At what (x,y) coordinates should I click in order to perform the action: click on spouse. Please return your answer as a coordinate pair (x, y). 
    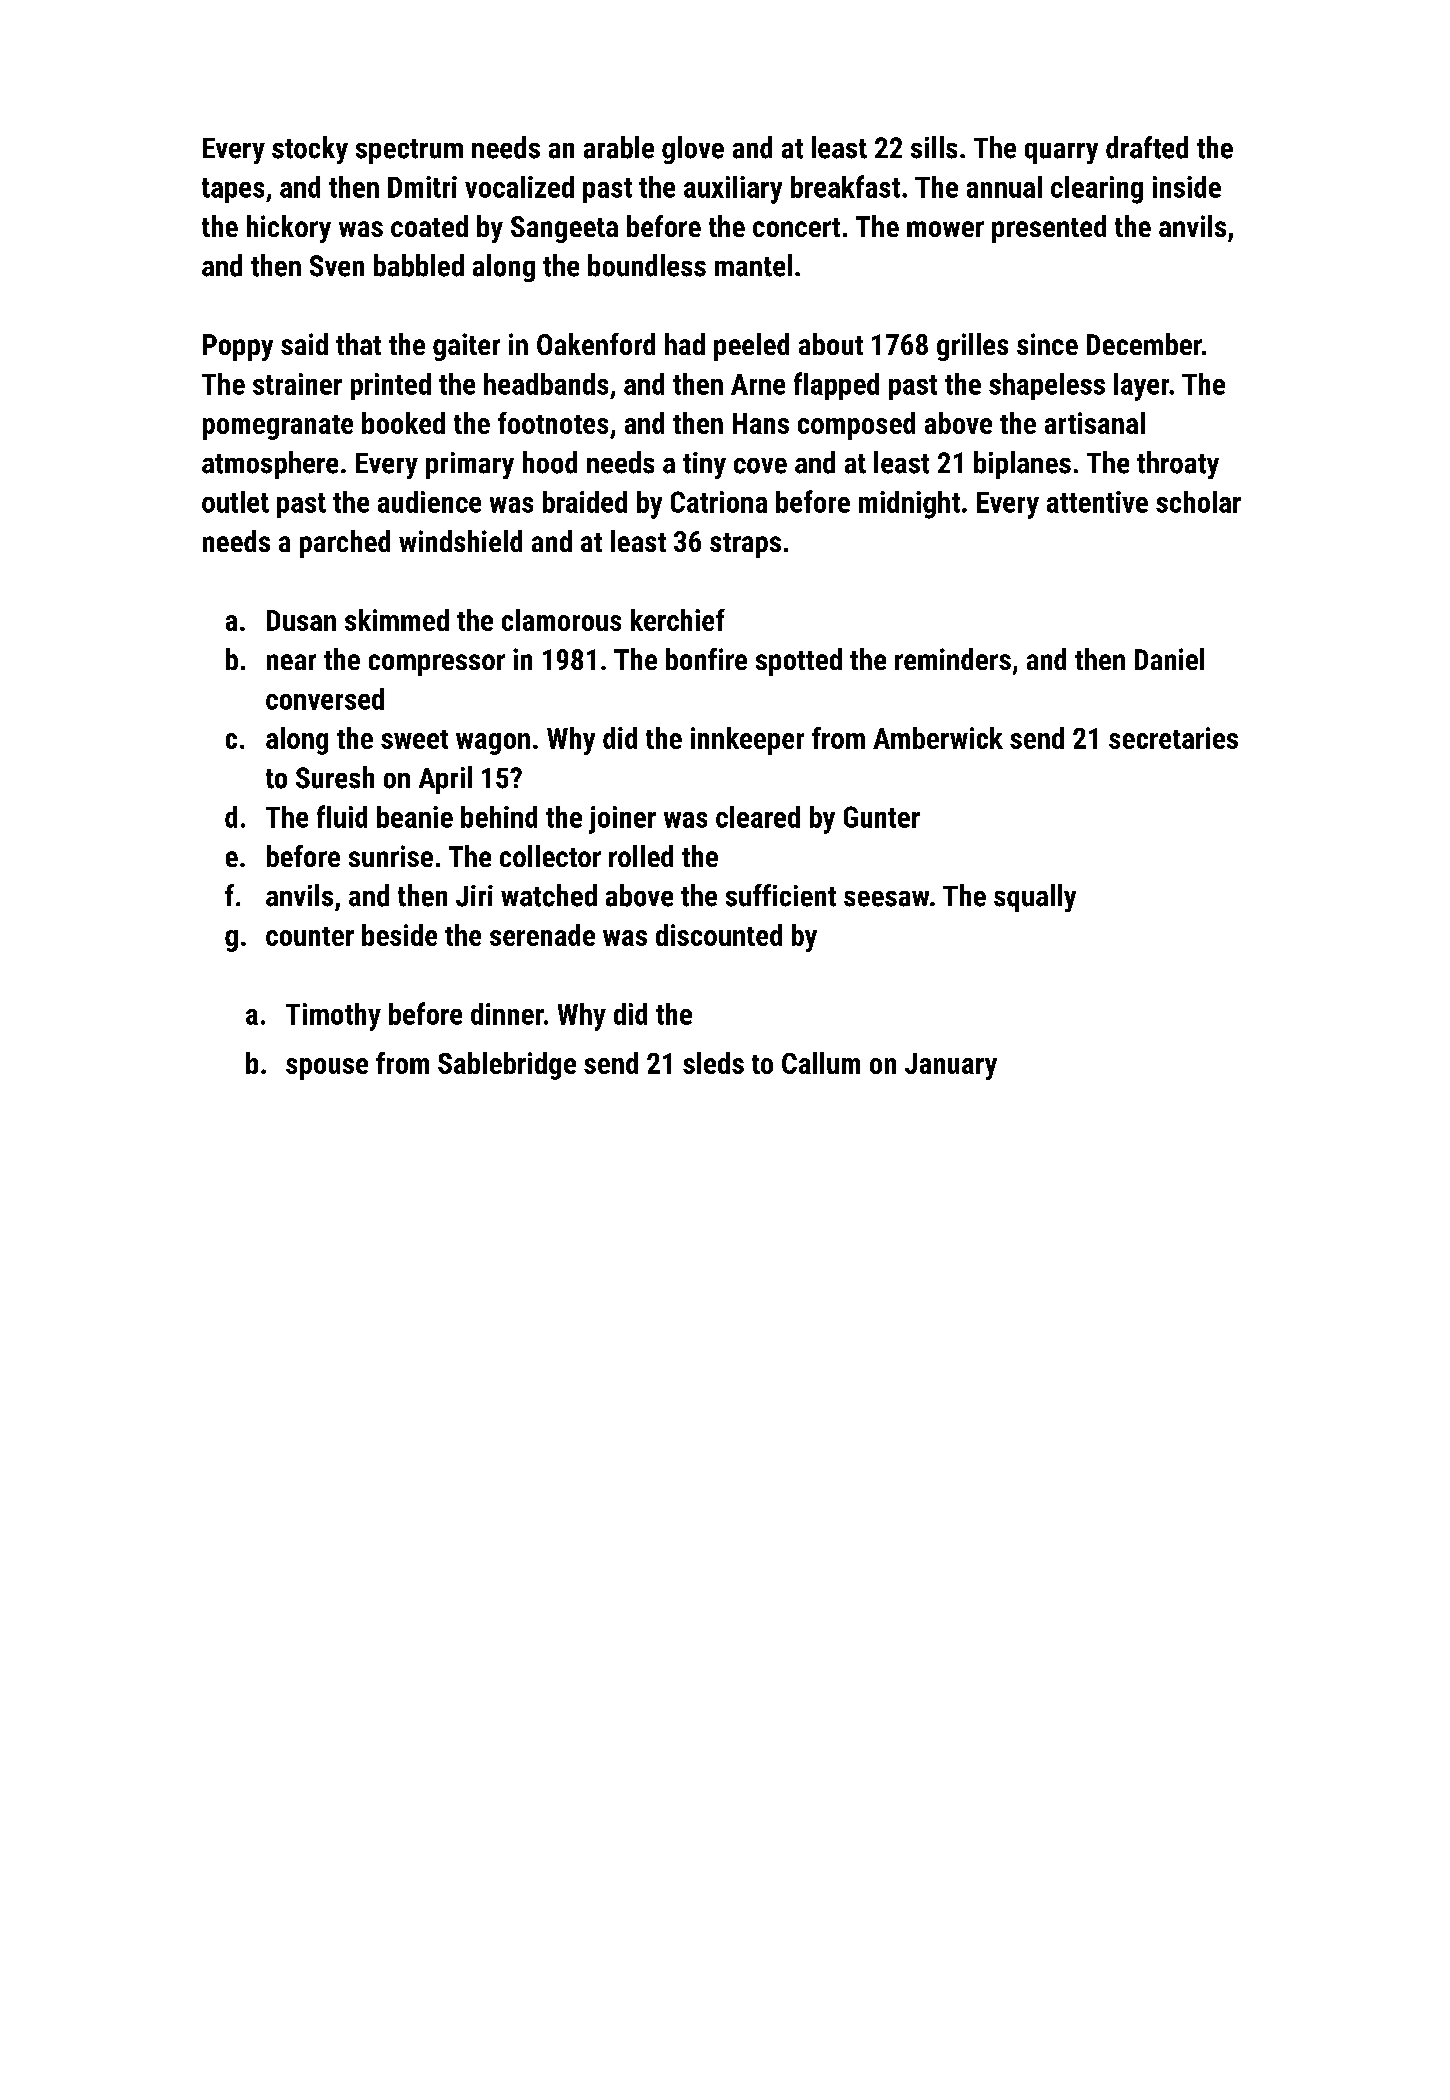
    Looking at the image, I should click on (327, 1069).
